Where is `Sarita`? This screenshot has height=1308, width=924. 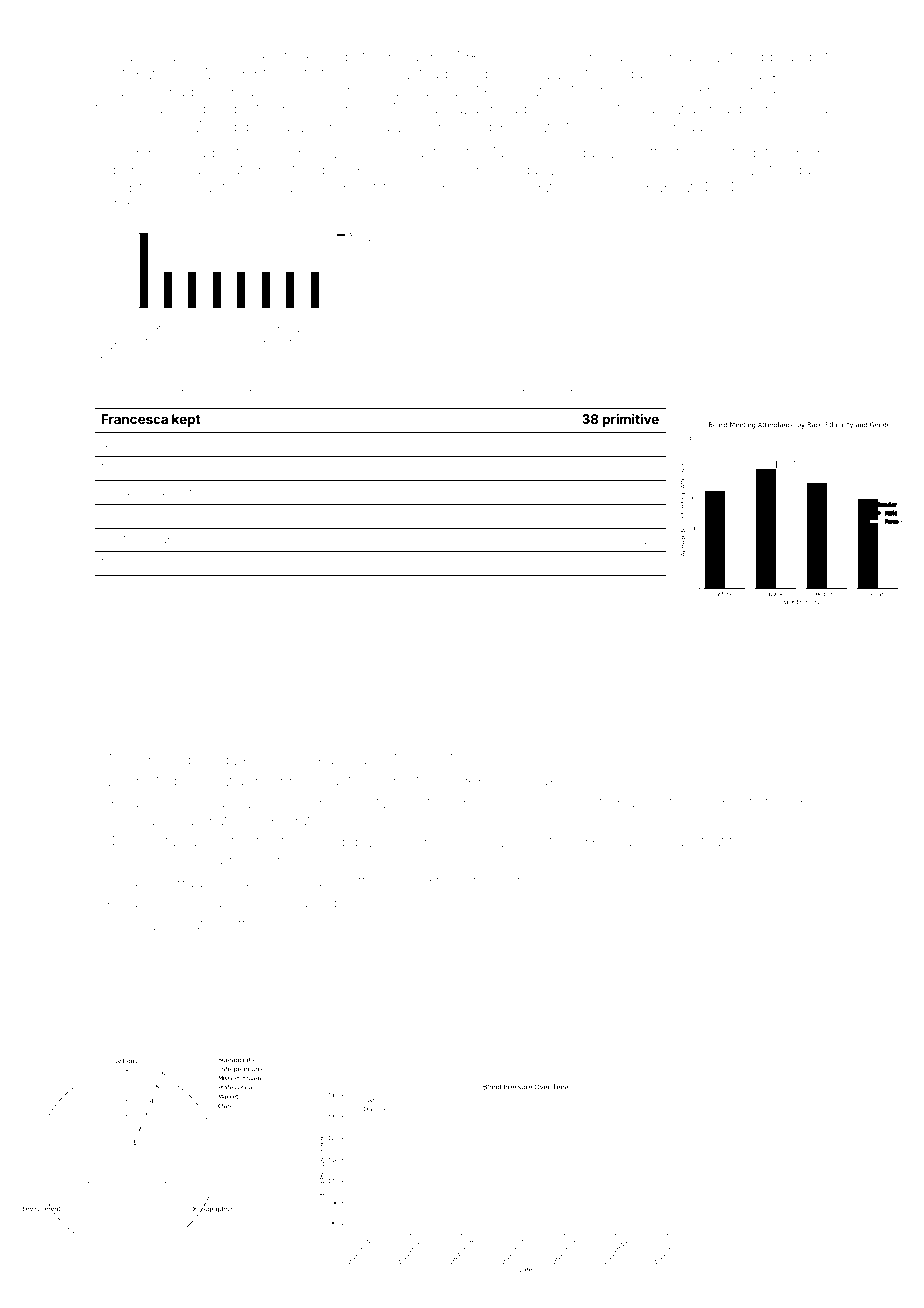 Sarita is located at coordinates (323, 392).
